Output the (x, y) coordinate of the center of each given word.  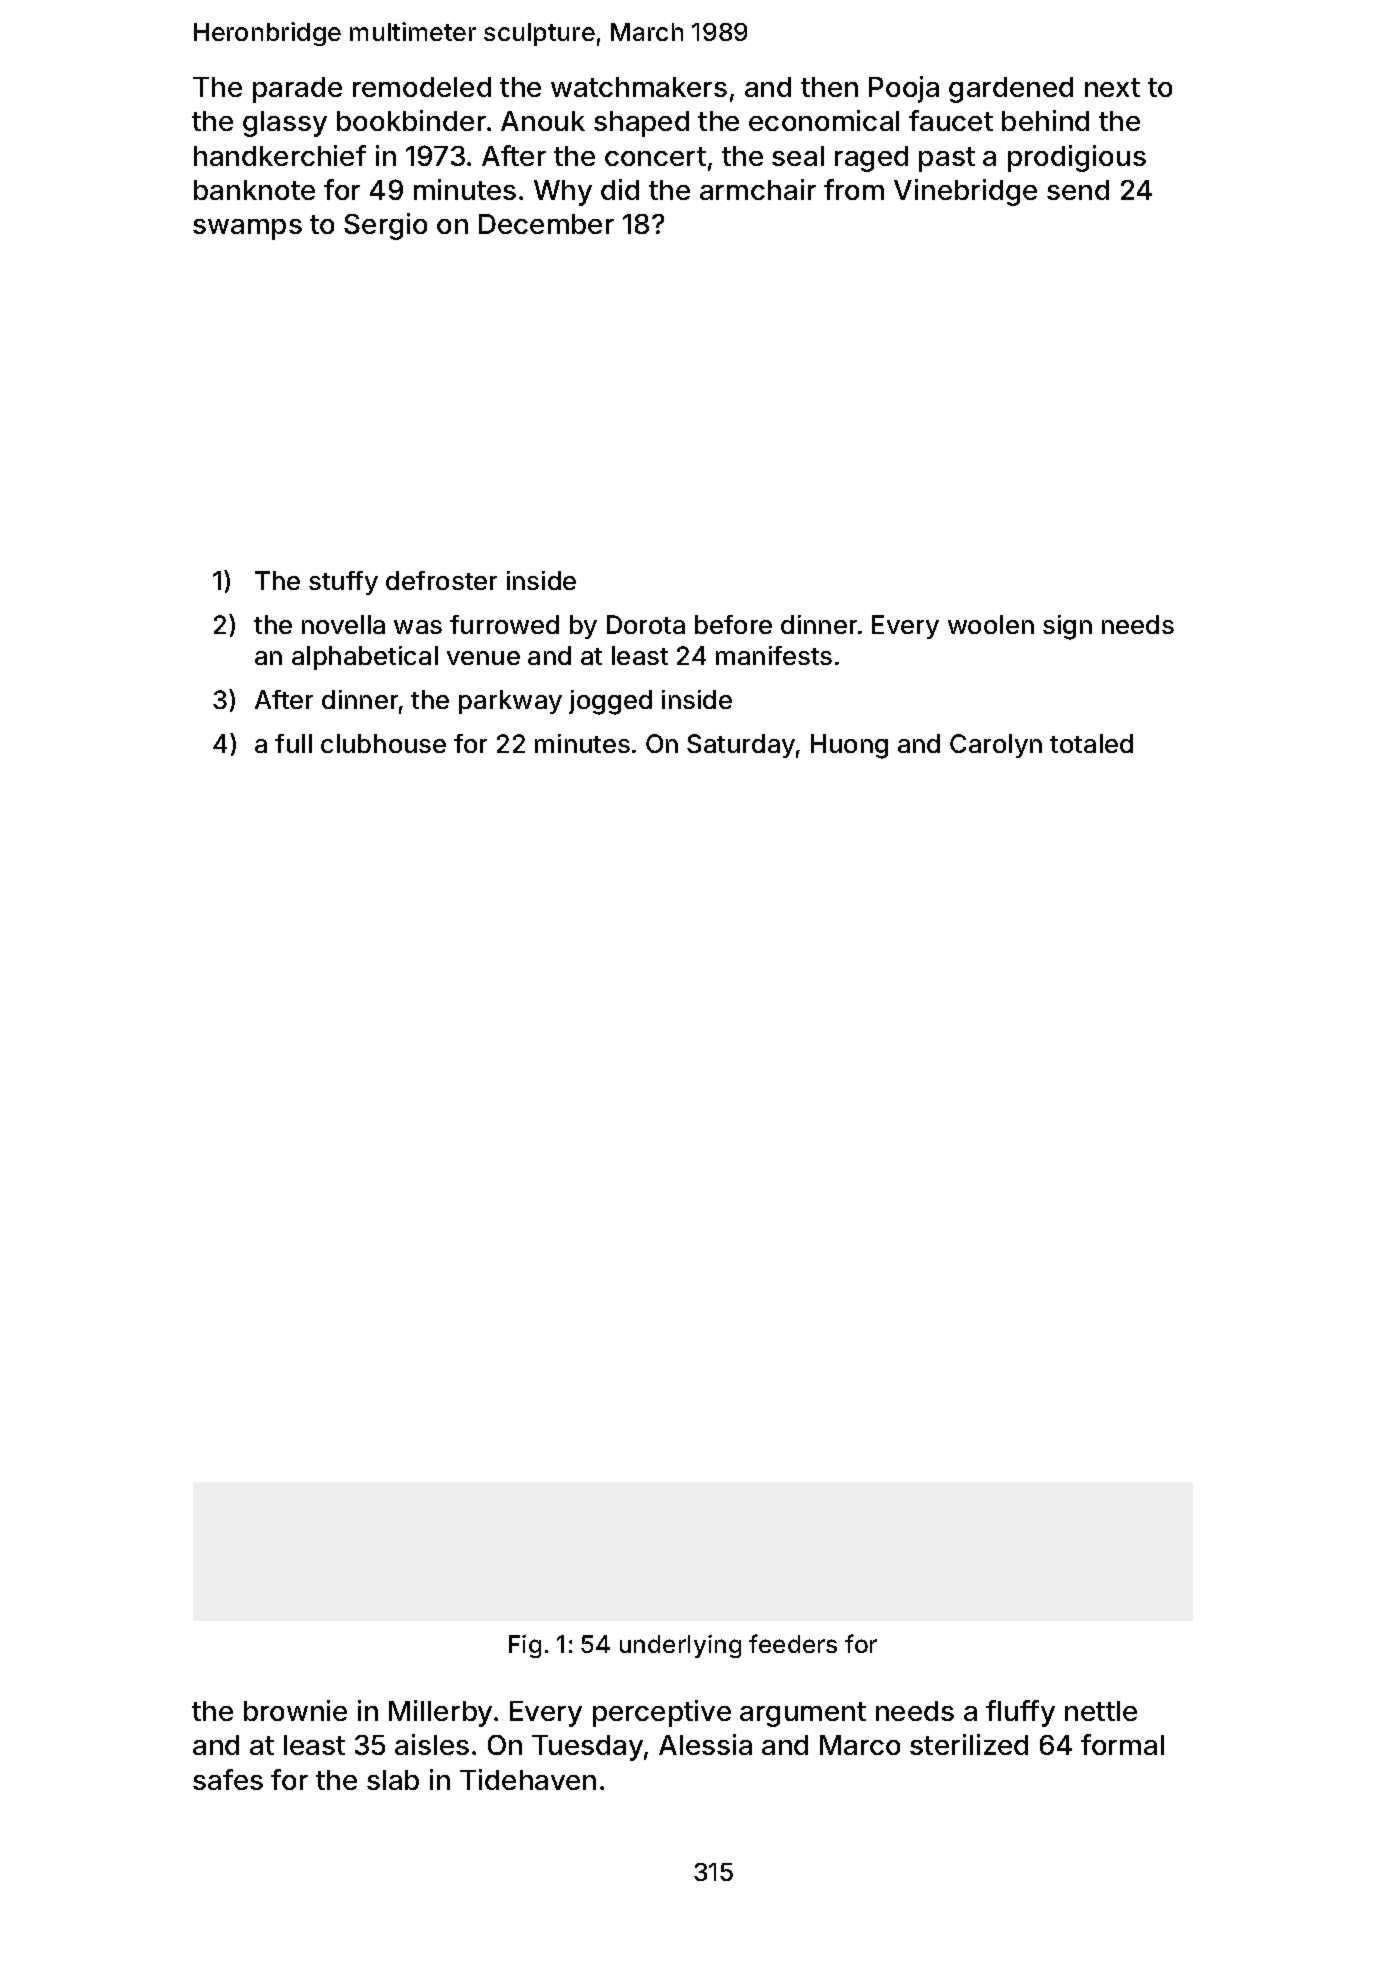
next (1112, 87)
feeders (793, 1643)
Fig (525, 1646)
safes (228, 1779)
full (293, 743)
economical (824, 120)
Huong (849, 746)
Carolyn (996, 746)
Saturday (741, 746)
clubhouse (383, 743)
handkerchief (280, 155)
